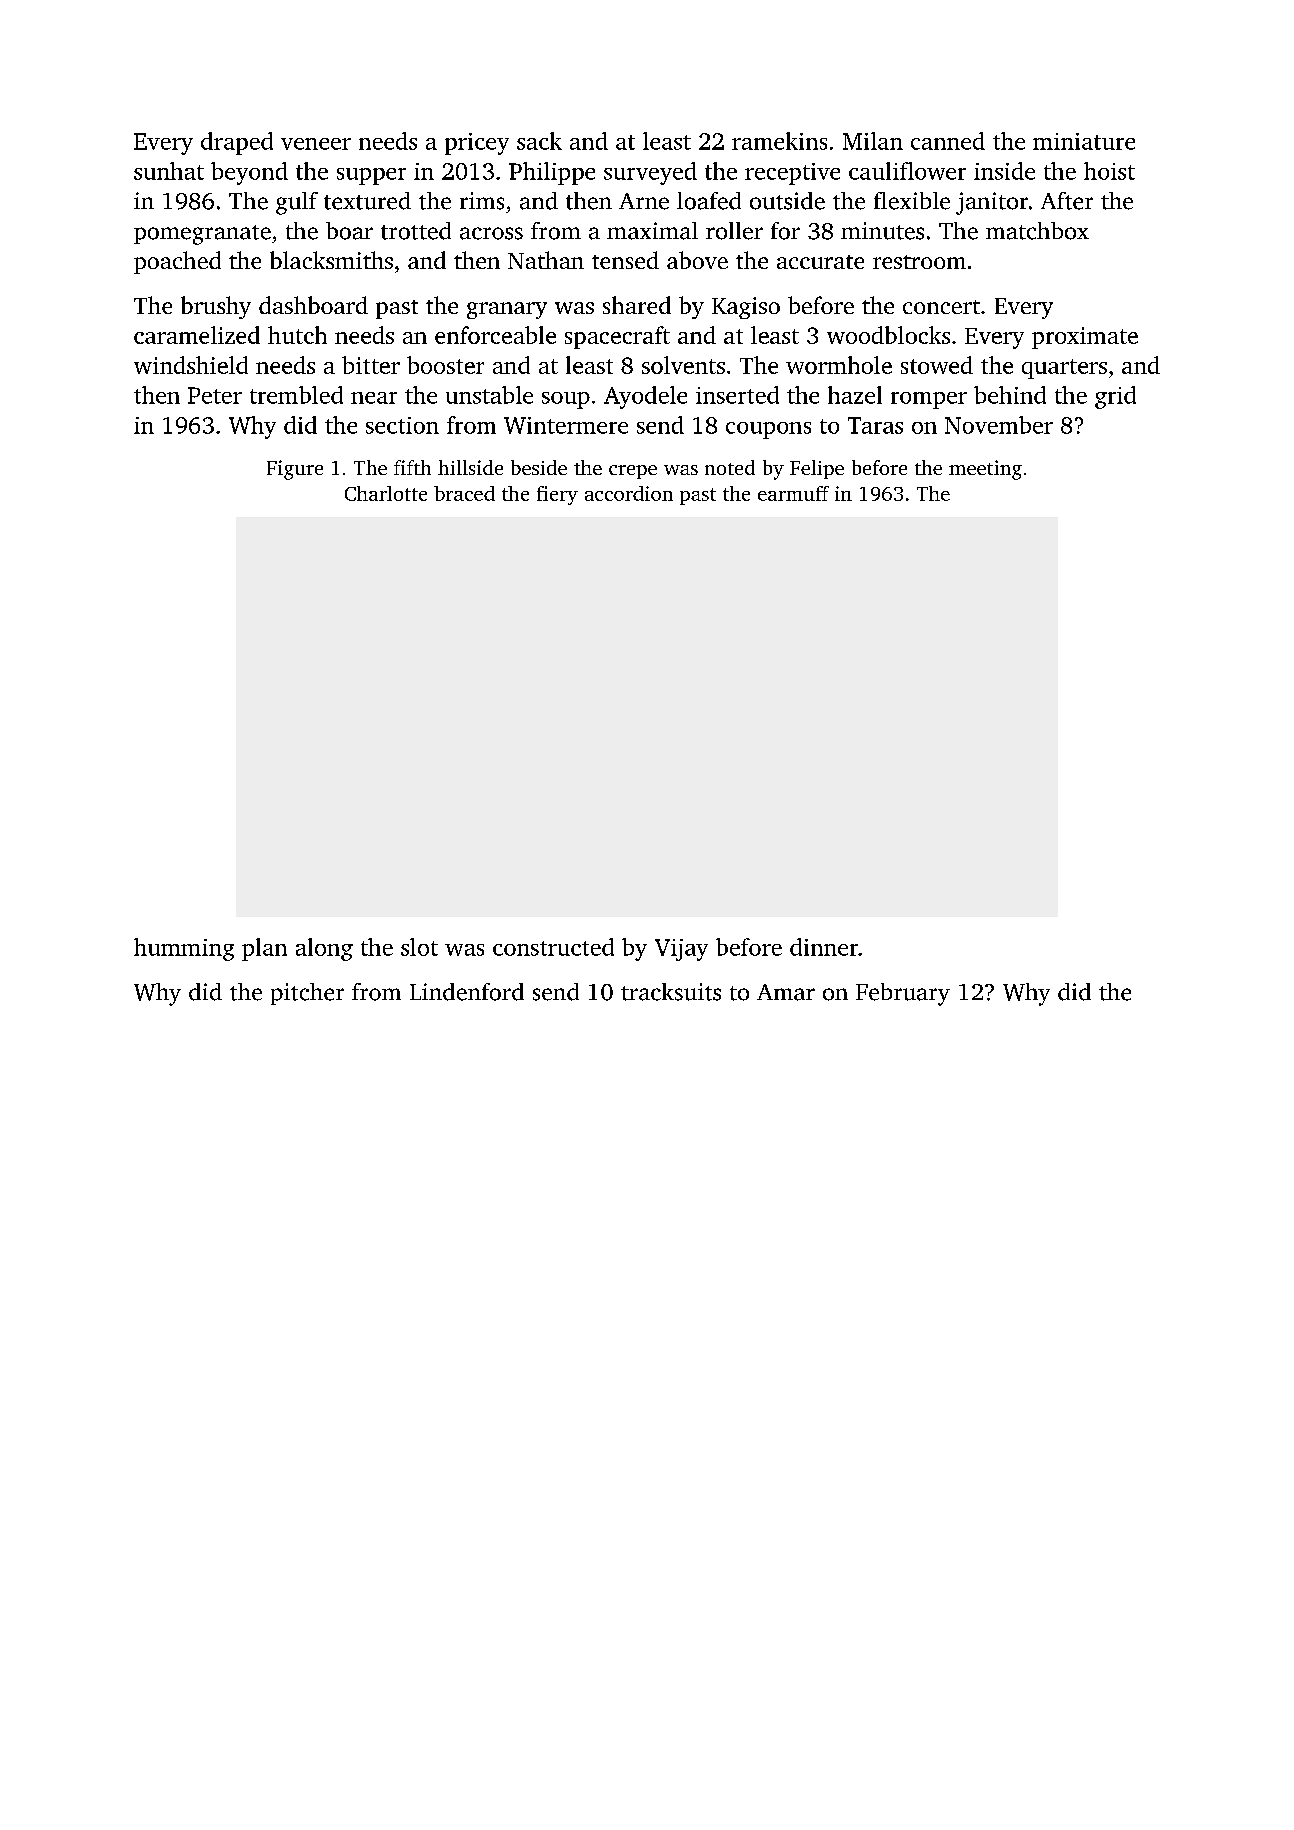 The image size is (1294, 1830). I want to click on Charlotte, so click(386, 493).
